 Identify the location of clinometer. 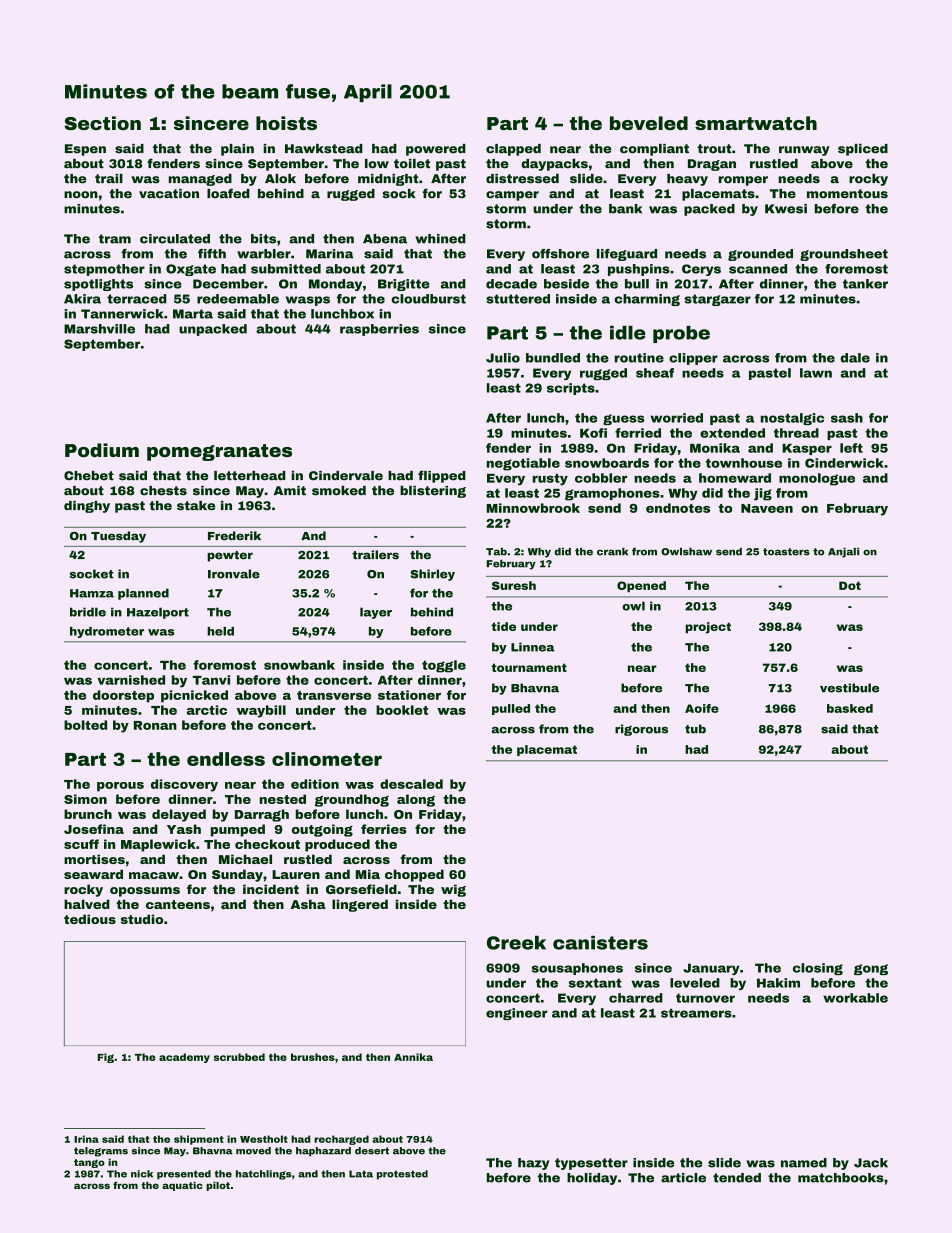
(327, 759).
